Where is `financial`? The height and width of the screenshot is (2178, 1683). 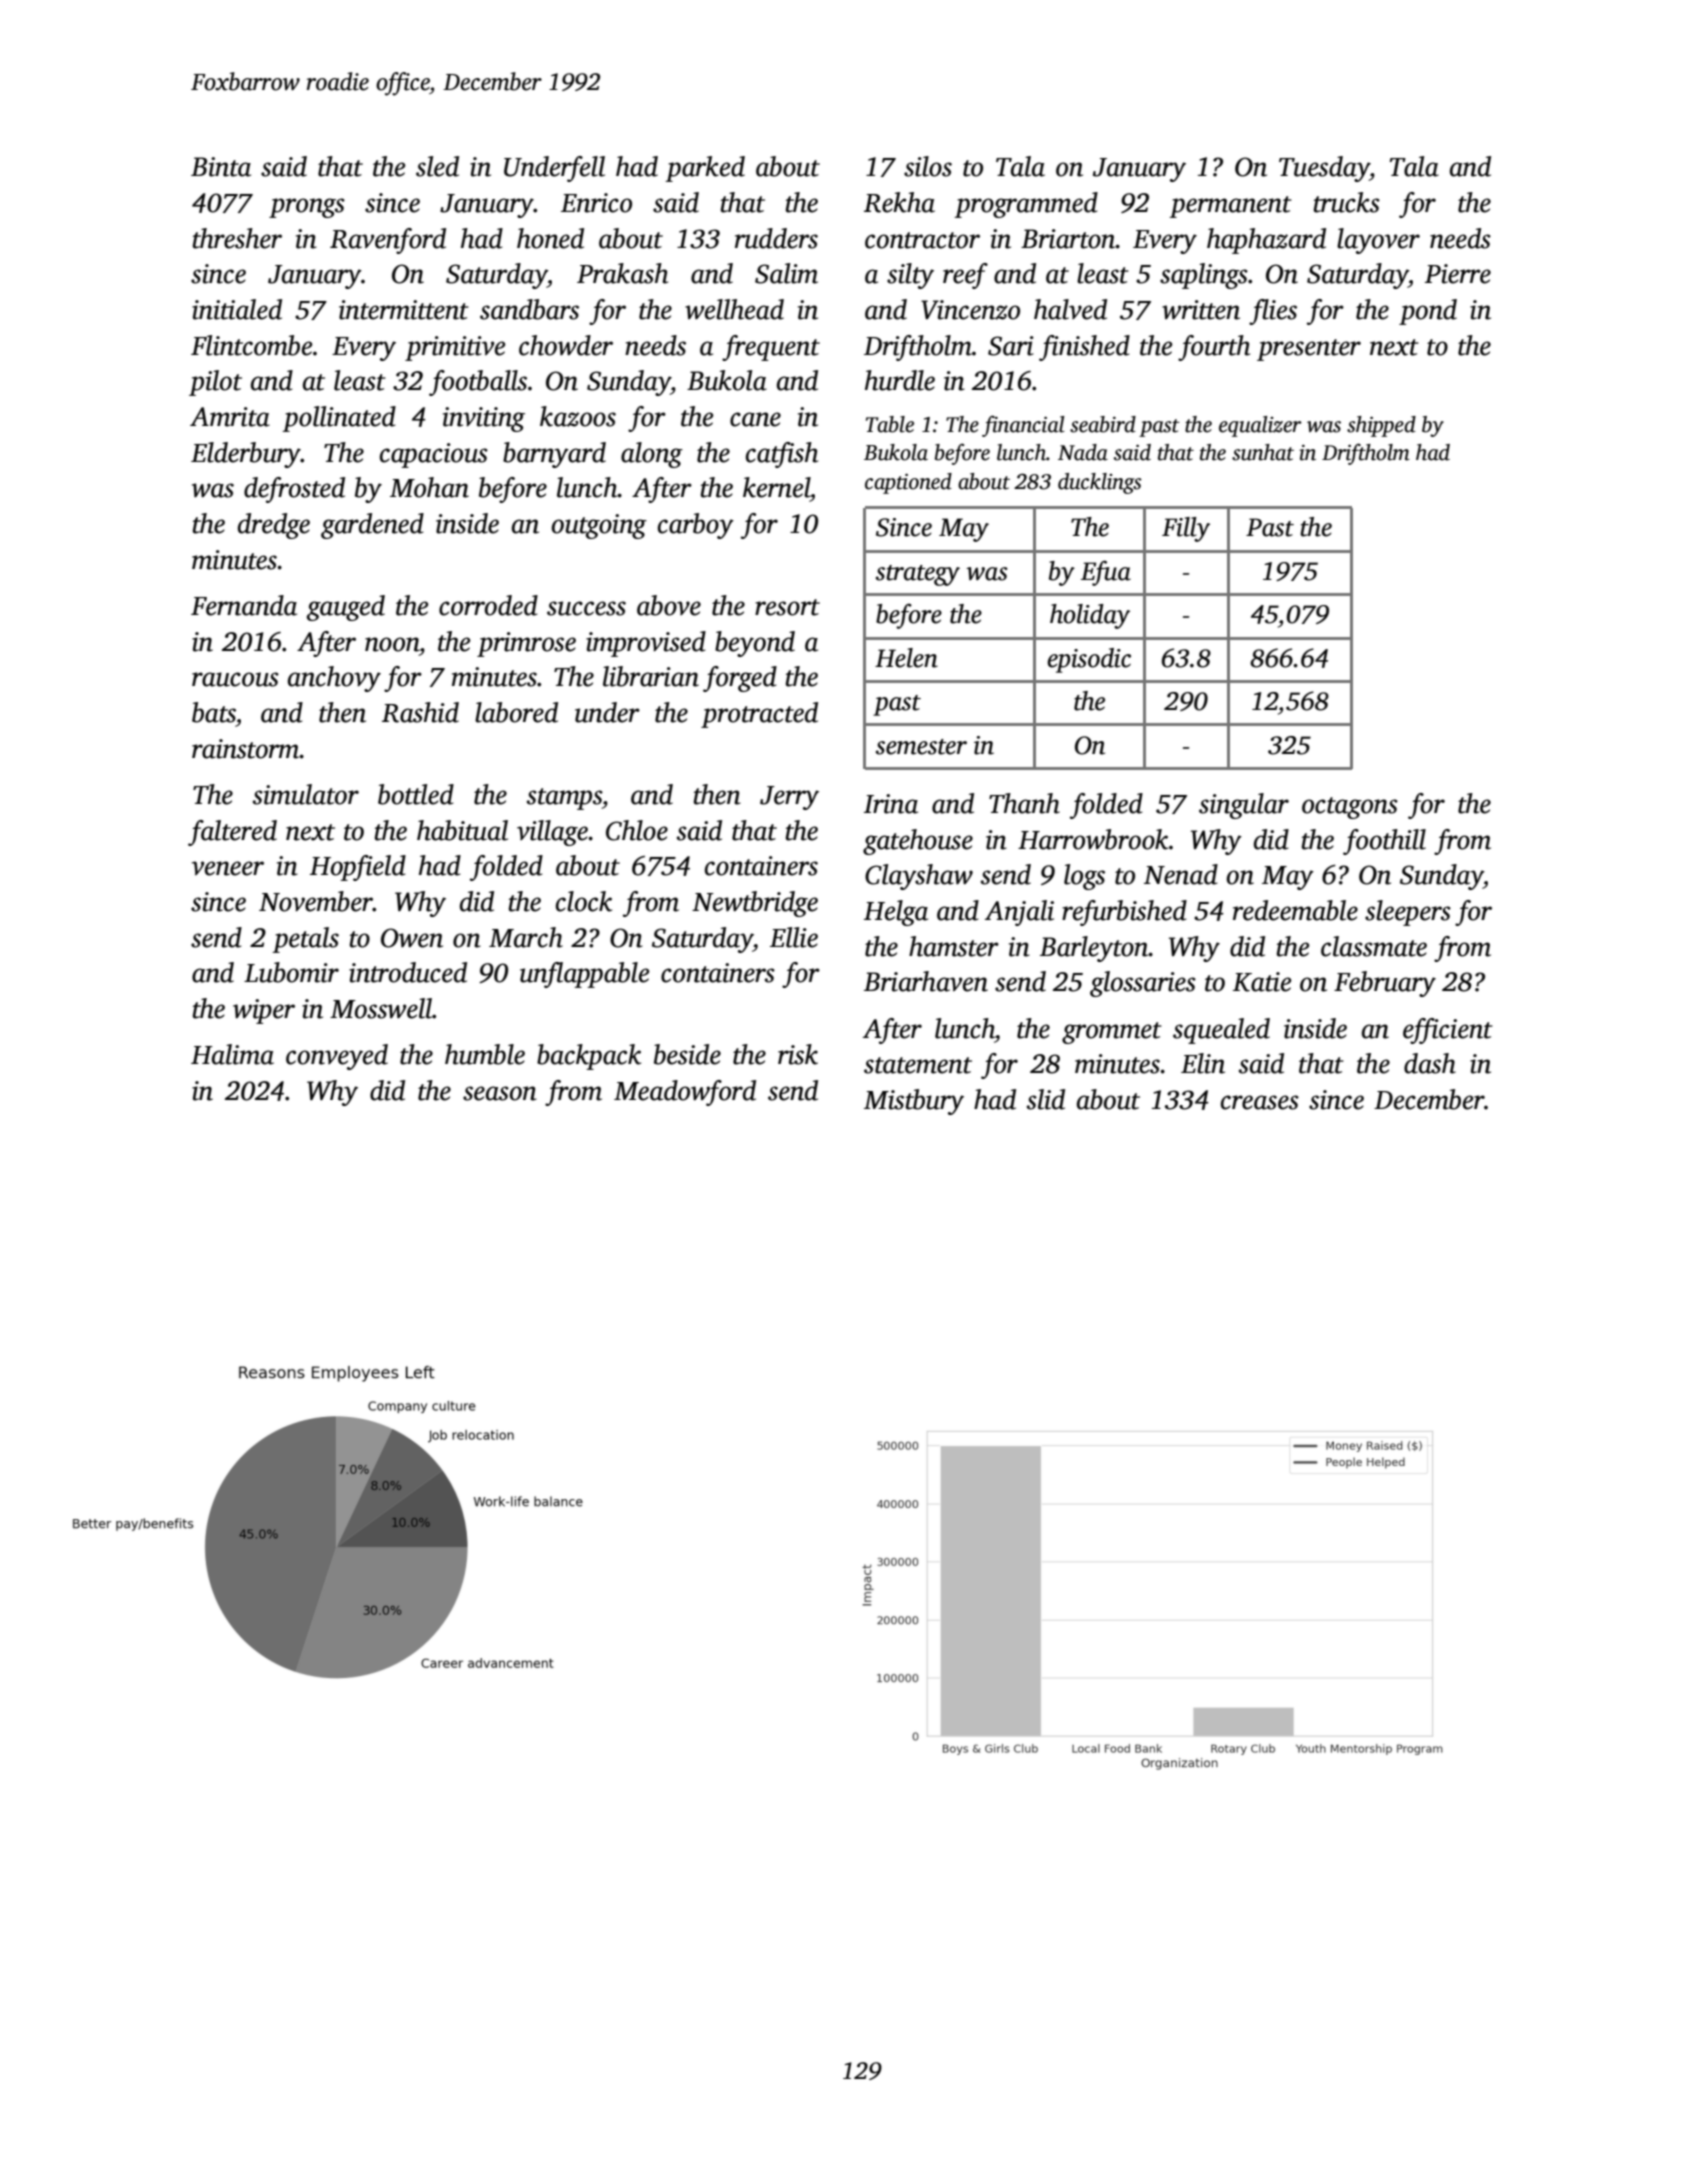 financial is located at coordinates (1023, 426).
